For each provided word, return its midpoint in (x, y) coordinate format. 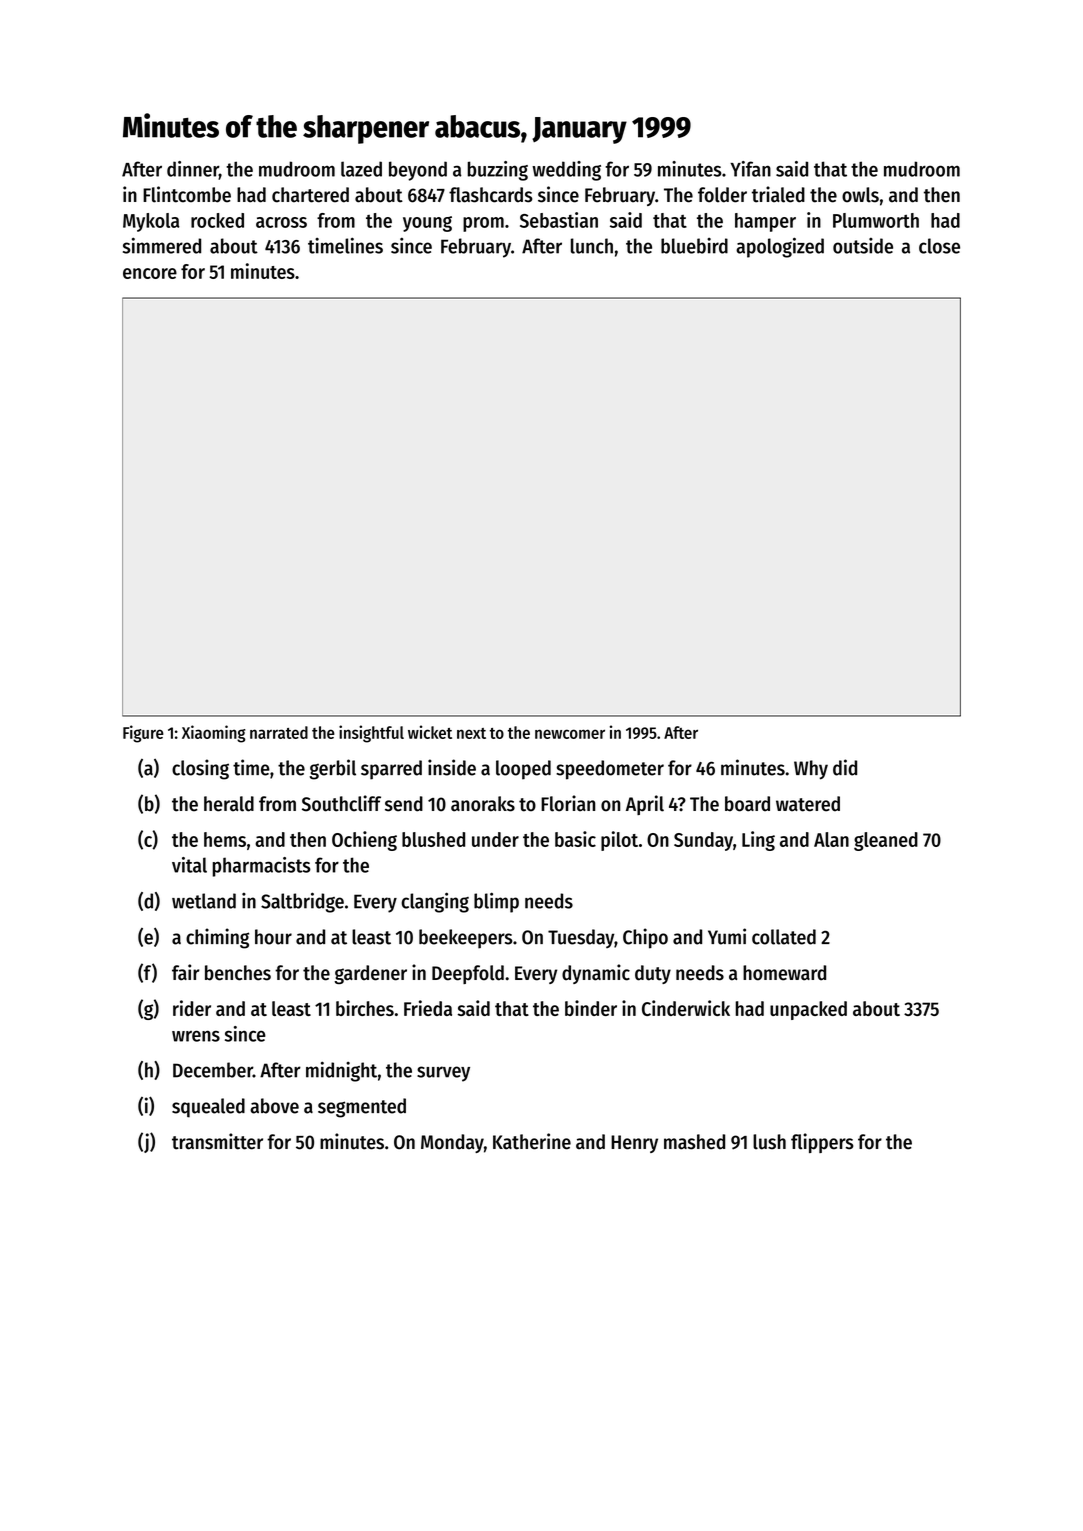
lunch (592, 246)
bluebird (694, 246)
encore (150, 273)
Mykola (151, 222)
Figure (143, 734)
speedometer (610, 770)
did (845, 767)
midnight (341, 1071)
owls (860, 195)
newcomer (570, 734)
